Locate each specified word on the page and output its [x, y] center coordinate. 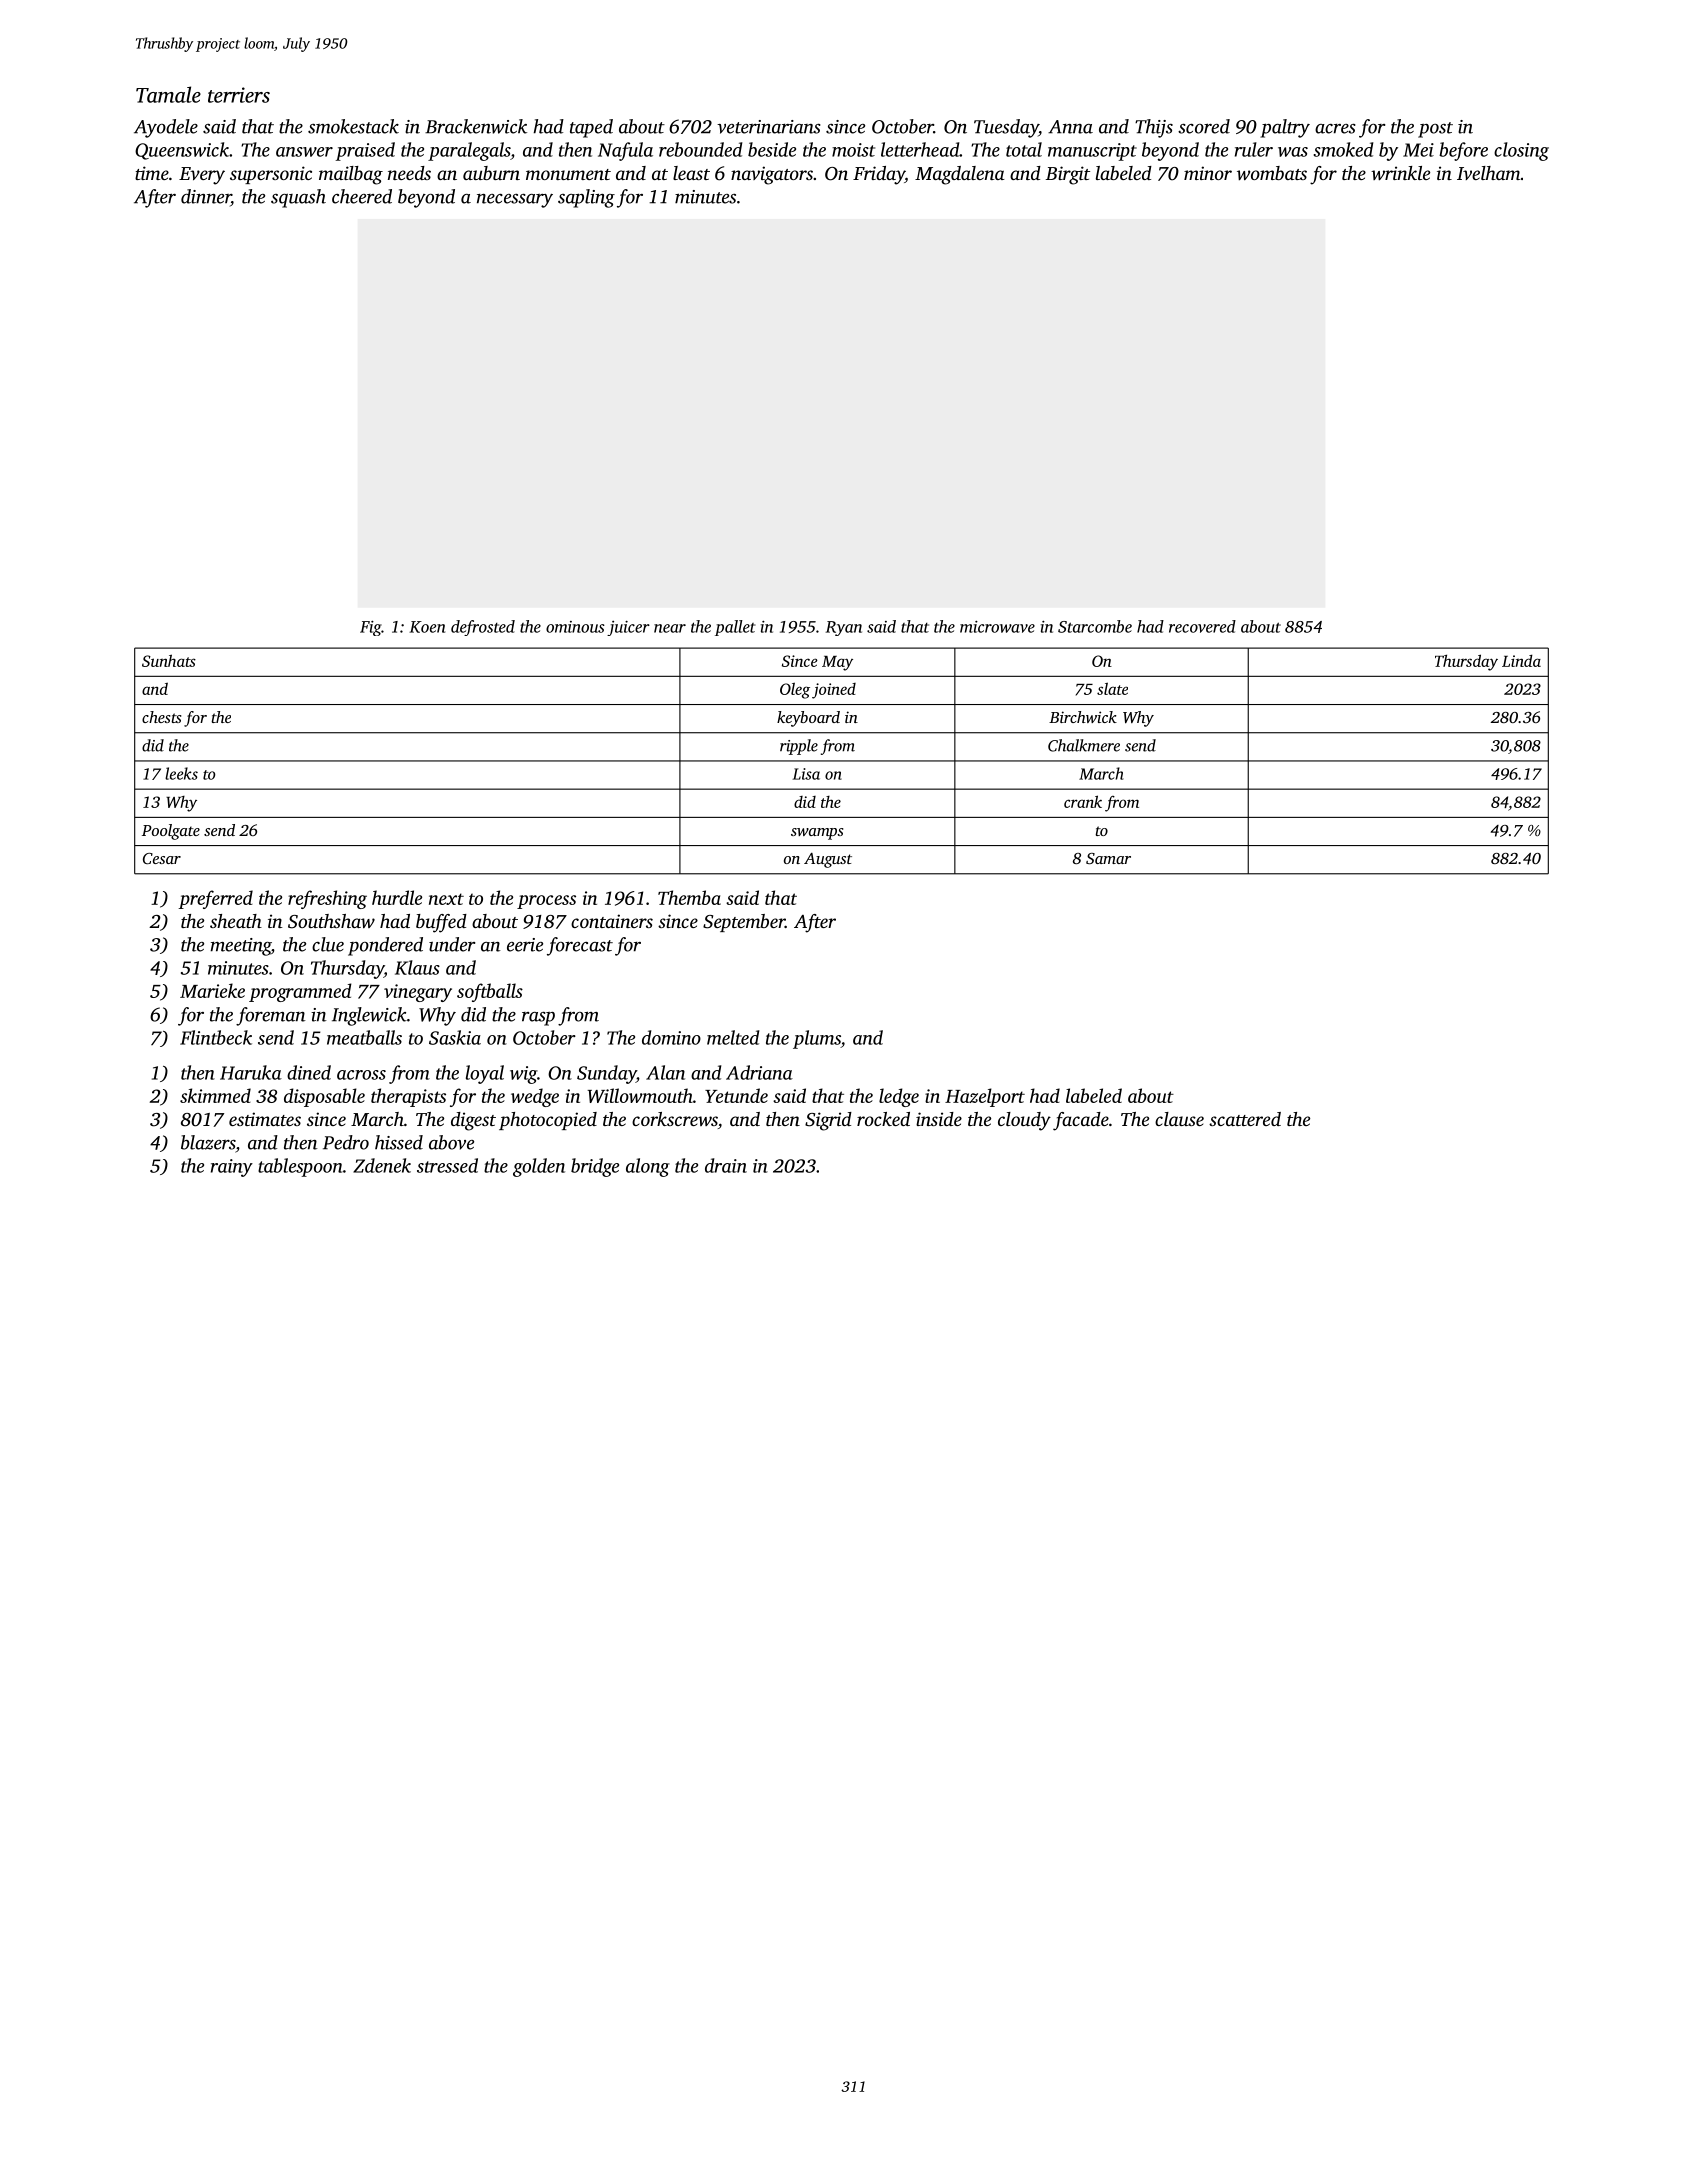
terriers [239, 95]
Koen [427, 627]
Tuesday [1006, 128]
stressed [447, 1165]
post [1435, 130]
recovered [1202, 626]
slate [1112, 688]
